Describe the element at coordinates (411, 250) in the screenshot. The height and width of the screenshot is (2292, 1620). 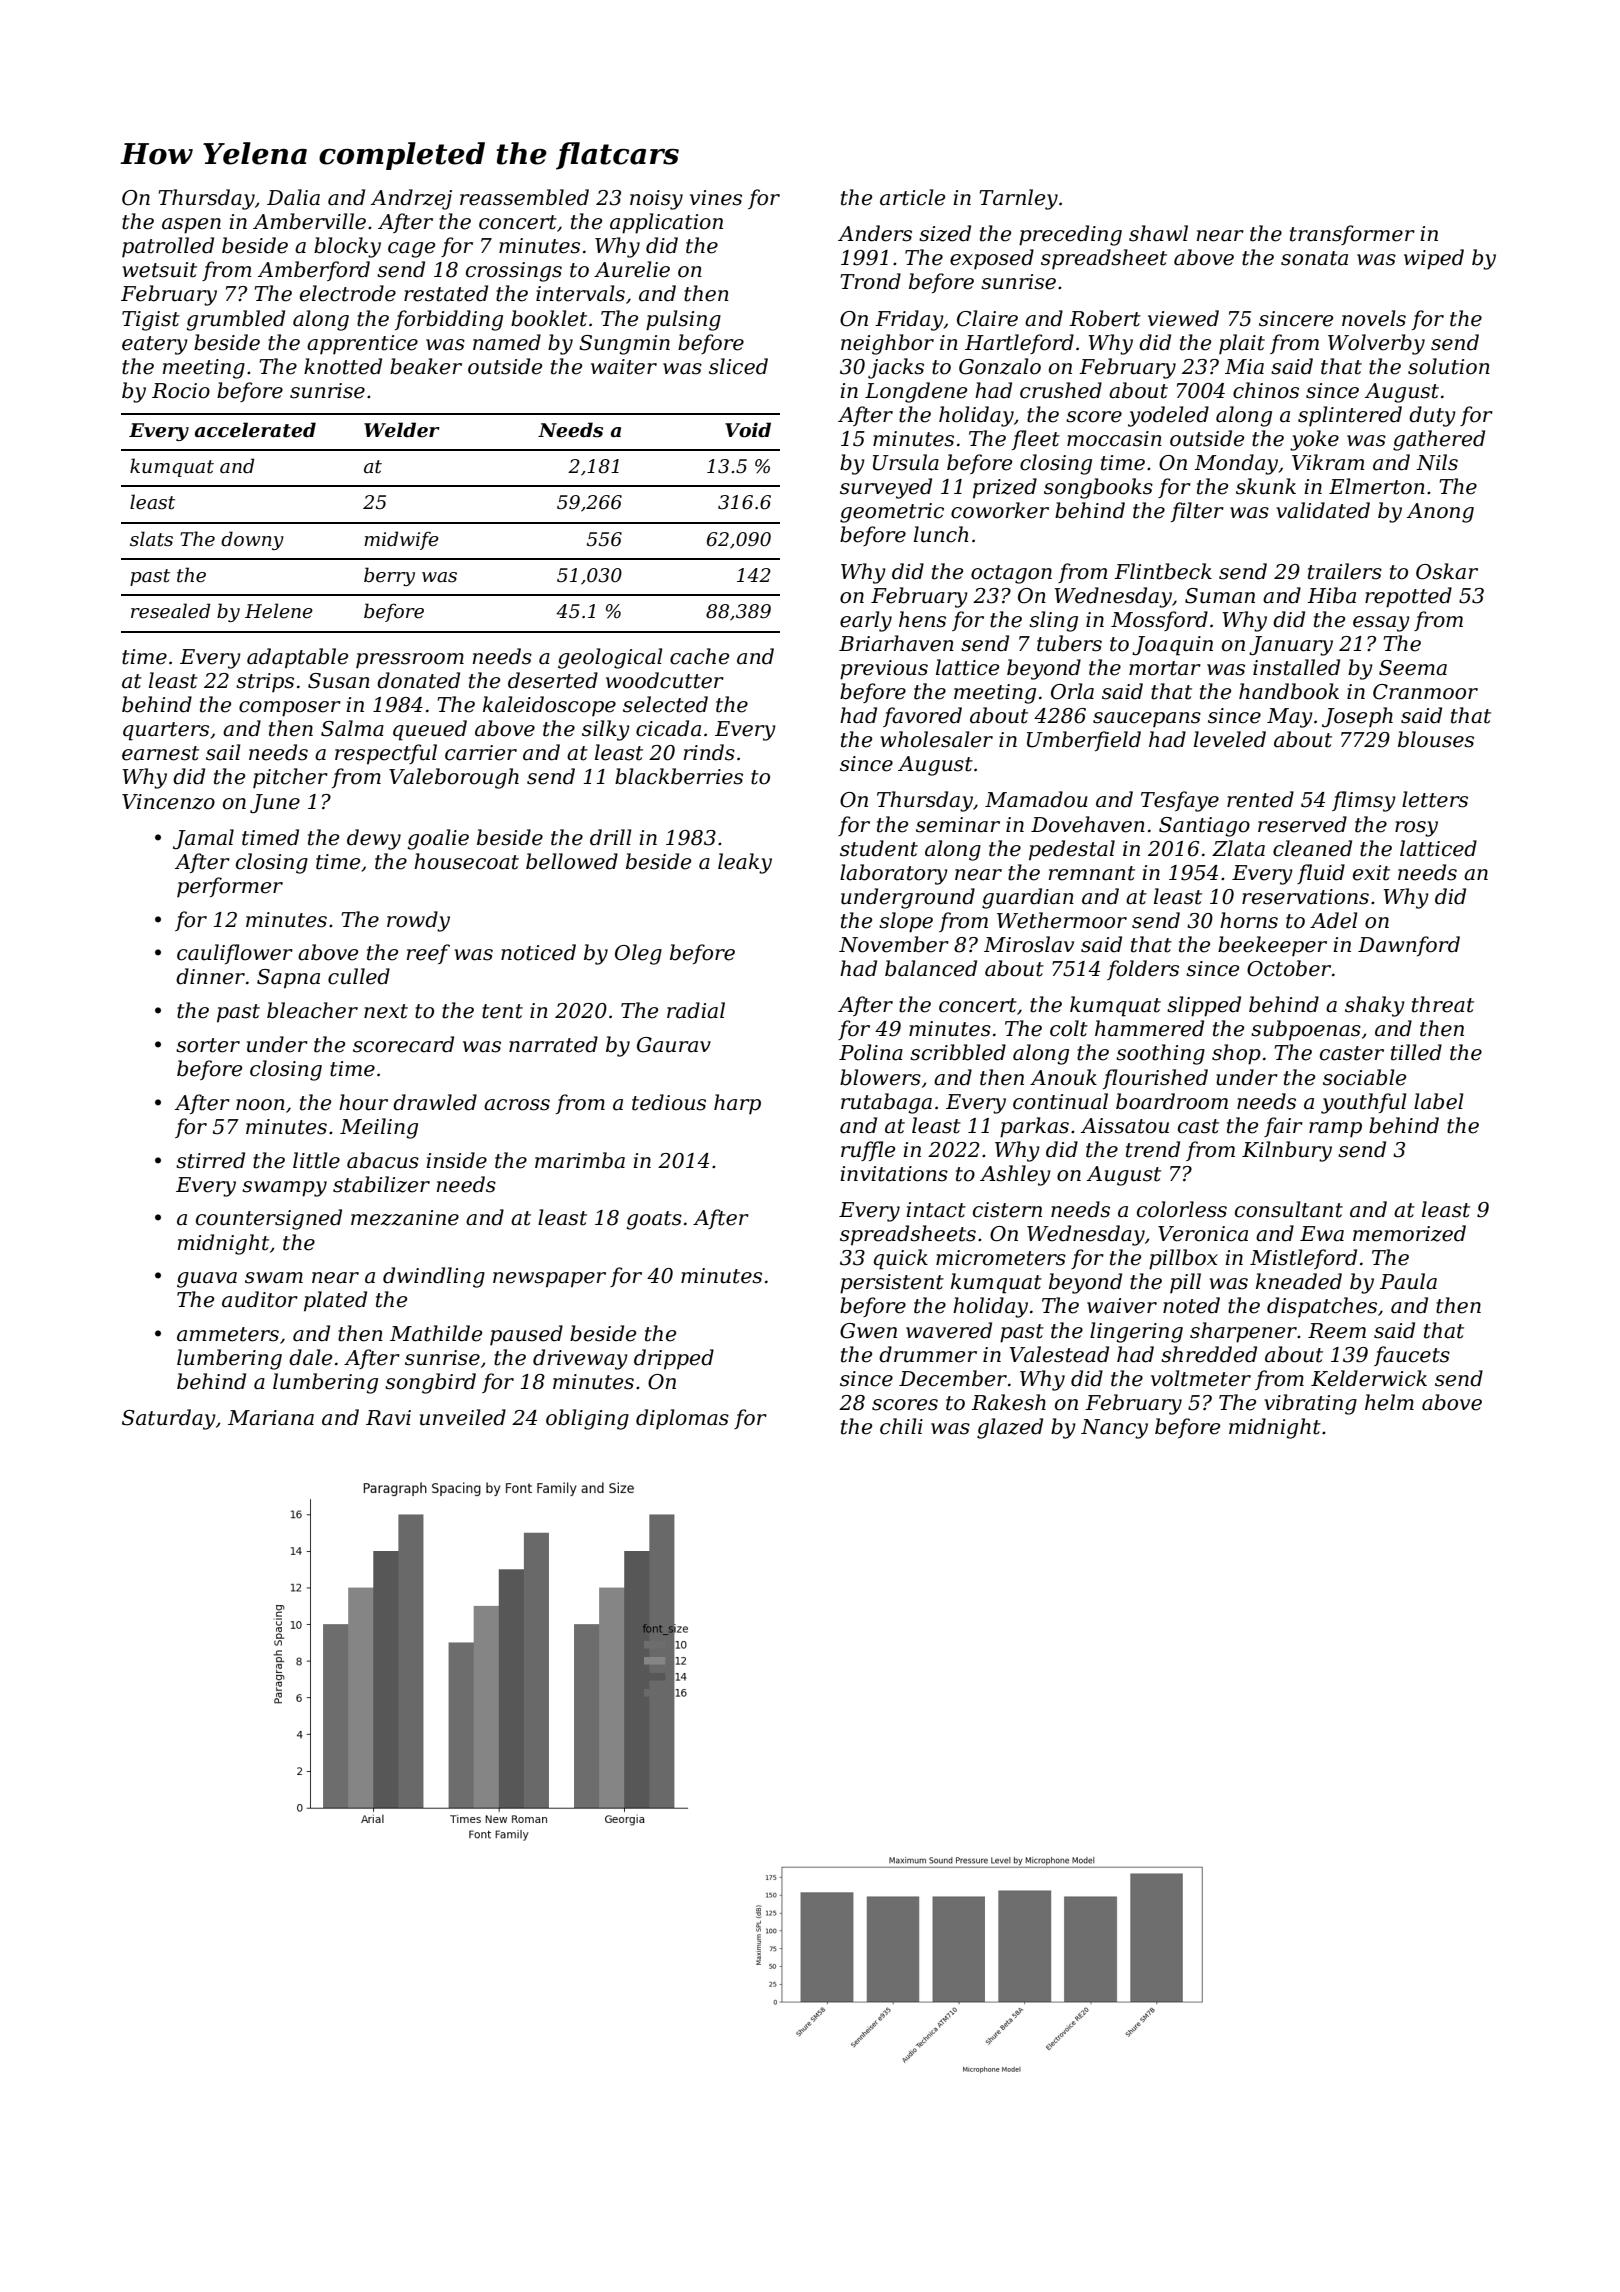
I see `cage` at that location.
